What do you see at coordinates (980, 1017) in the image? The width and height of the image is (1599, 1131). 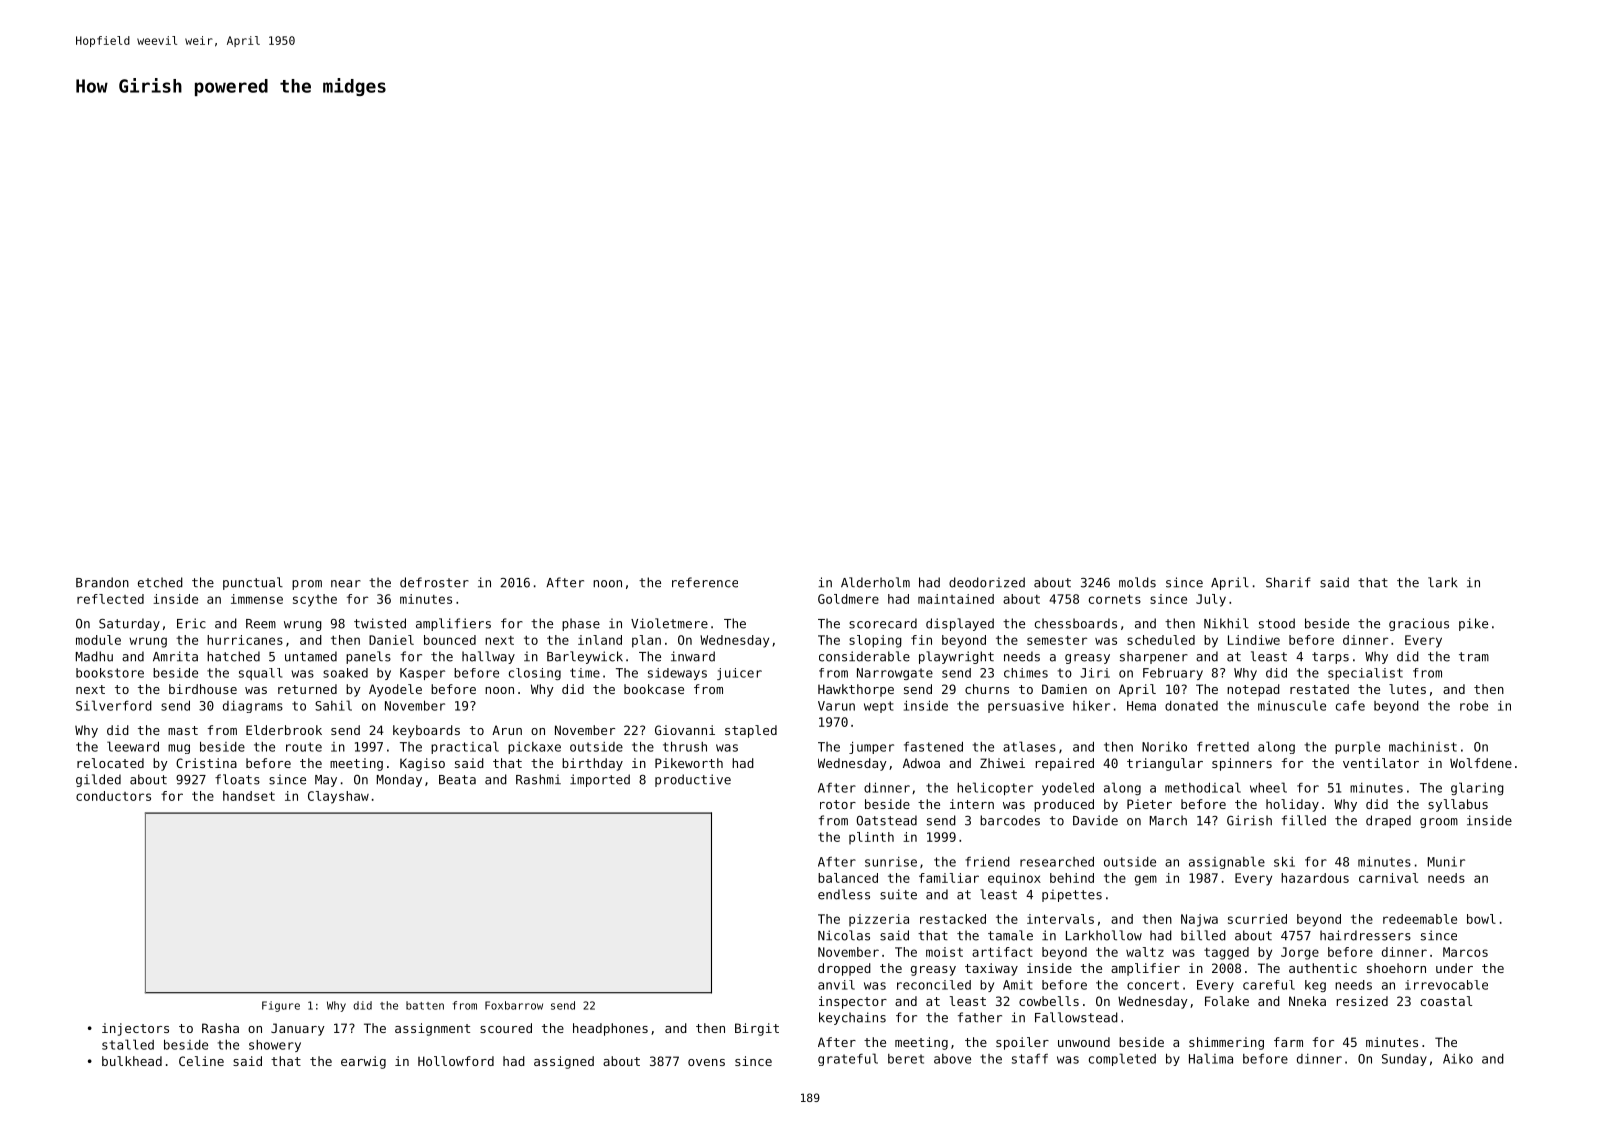 I see `father` at bounding box center [980, 1017].
